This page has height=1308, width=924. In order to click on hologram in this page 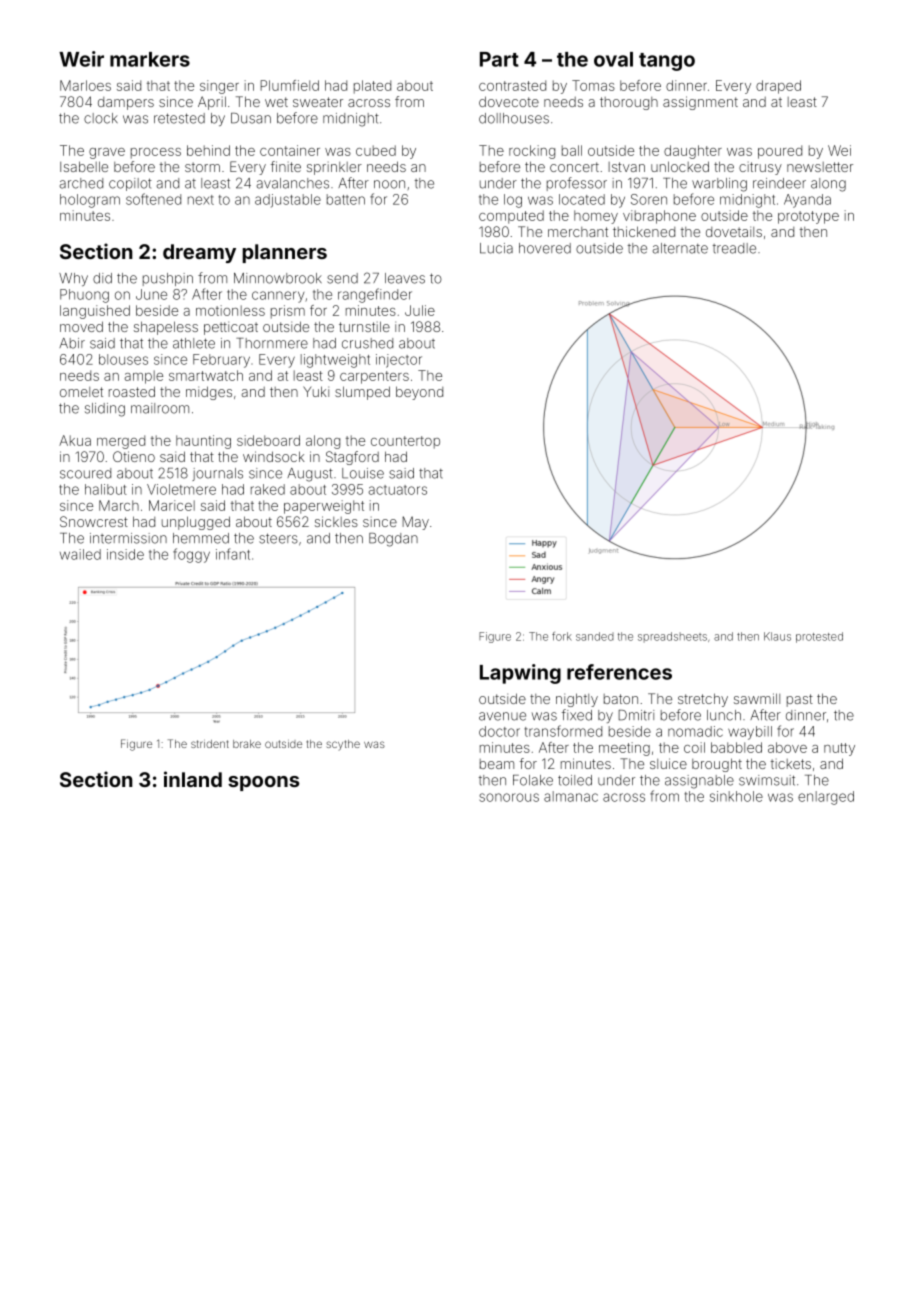, I will do `click(90, 201)`.
